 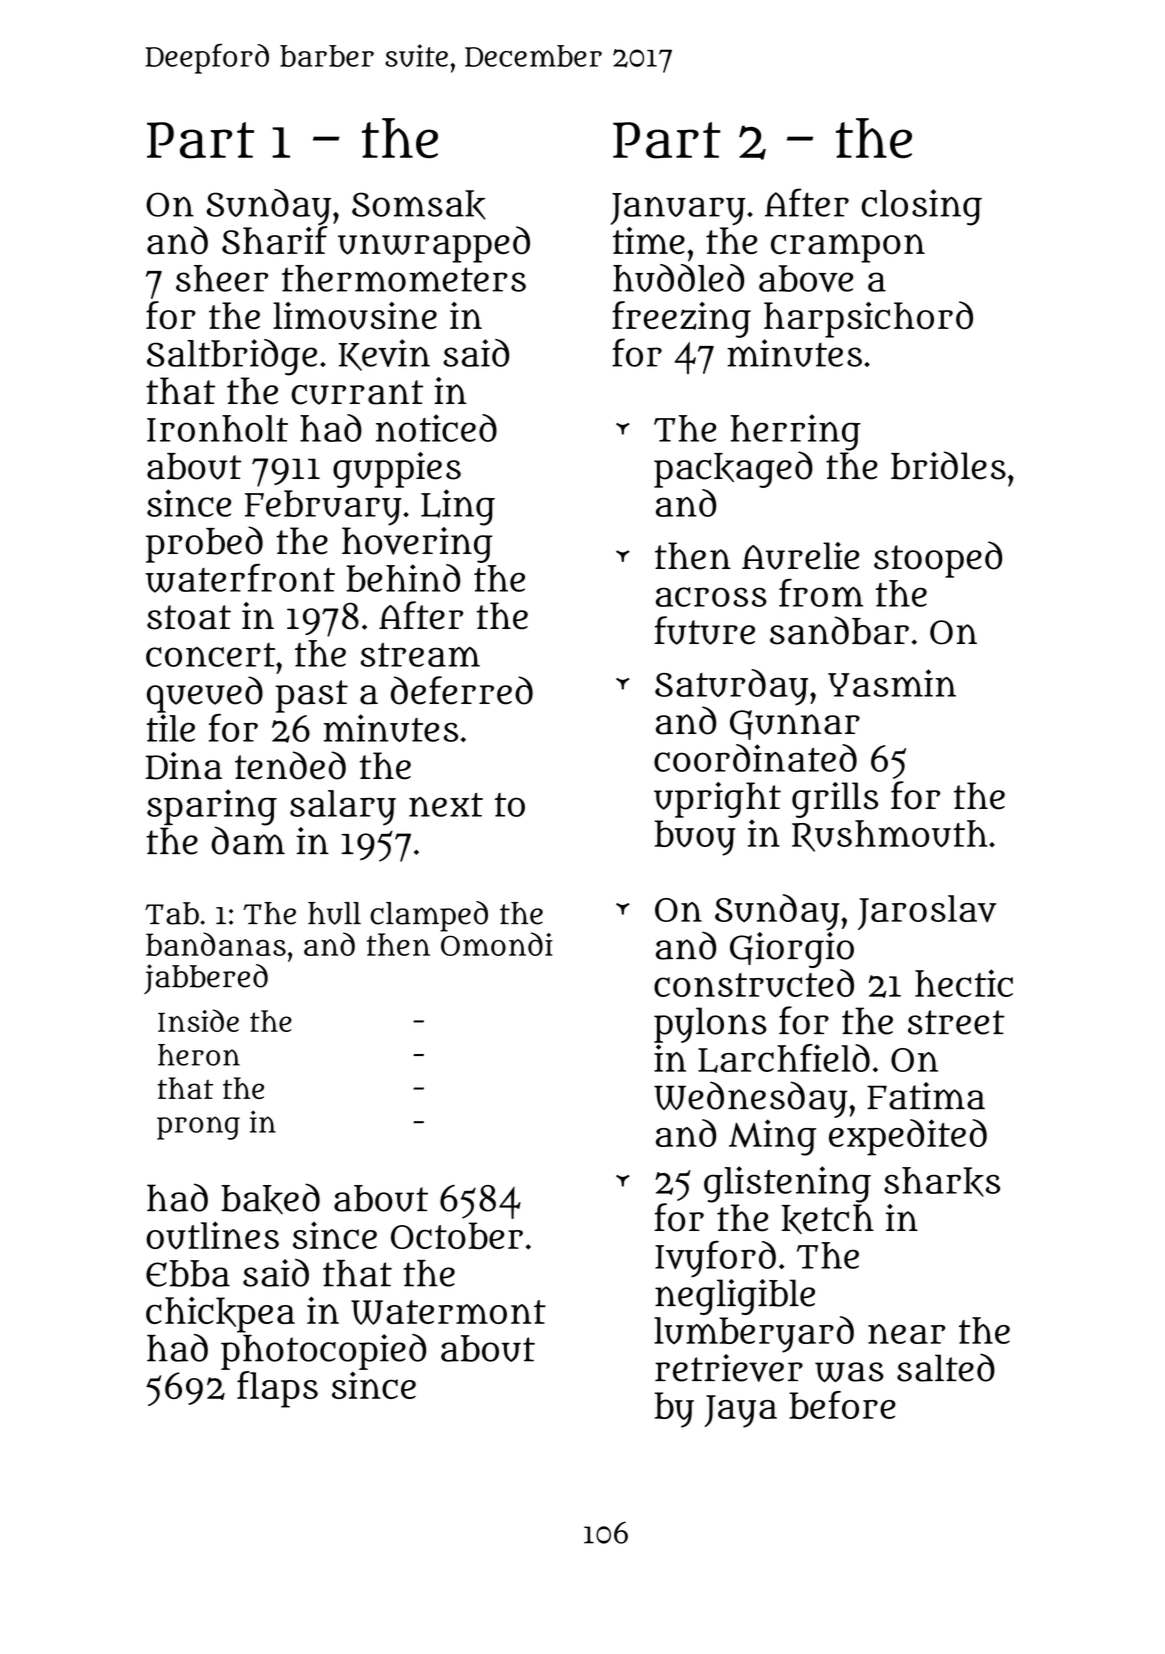 What do you see at coordinates (842, 1405) in the image?
I see `before` at bounding box center [842, 1405].
